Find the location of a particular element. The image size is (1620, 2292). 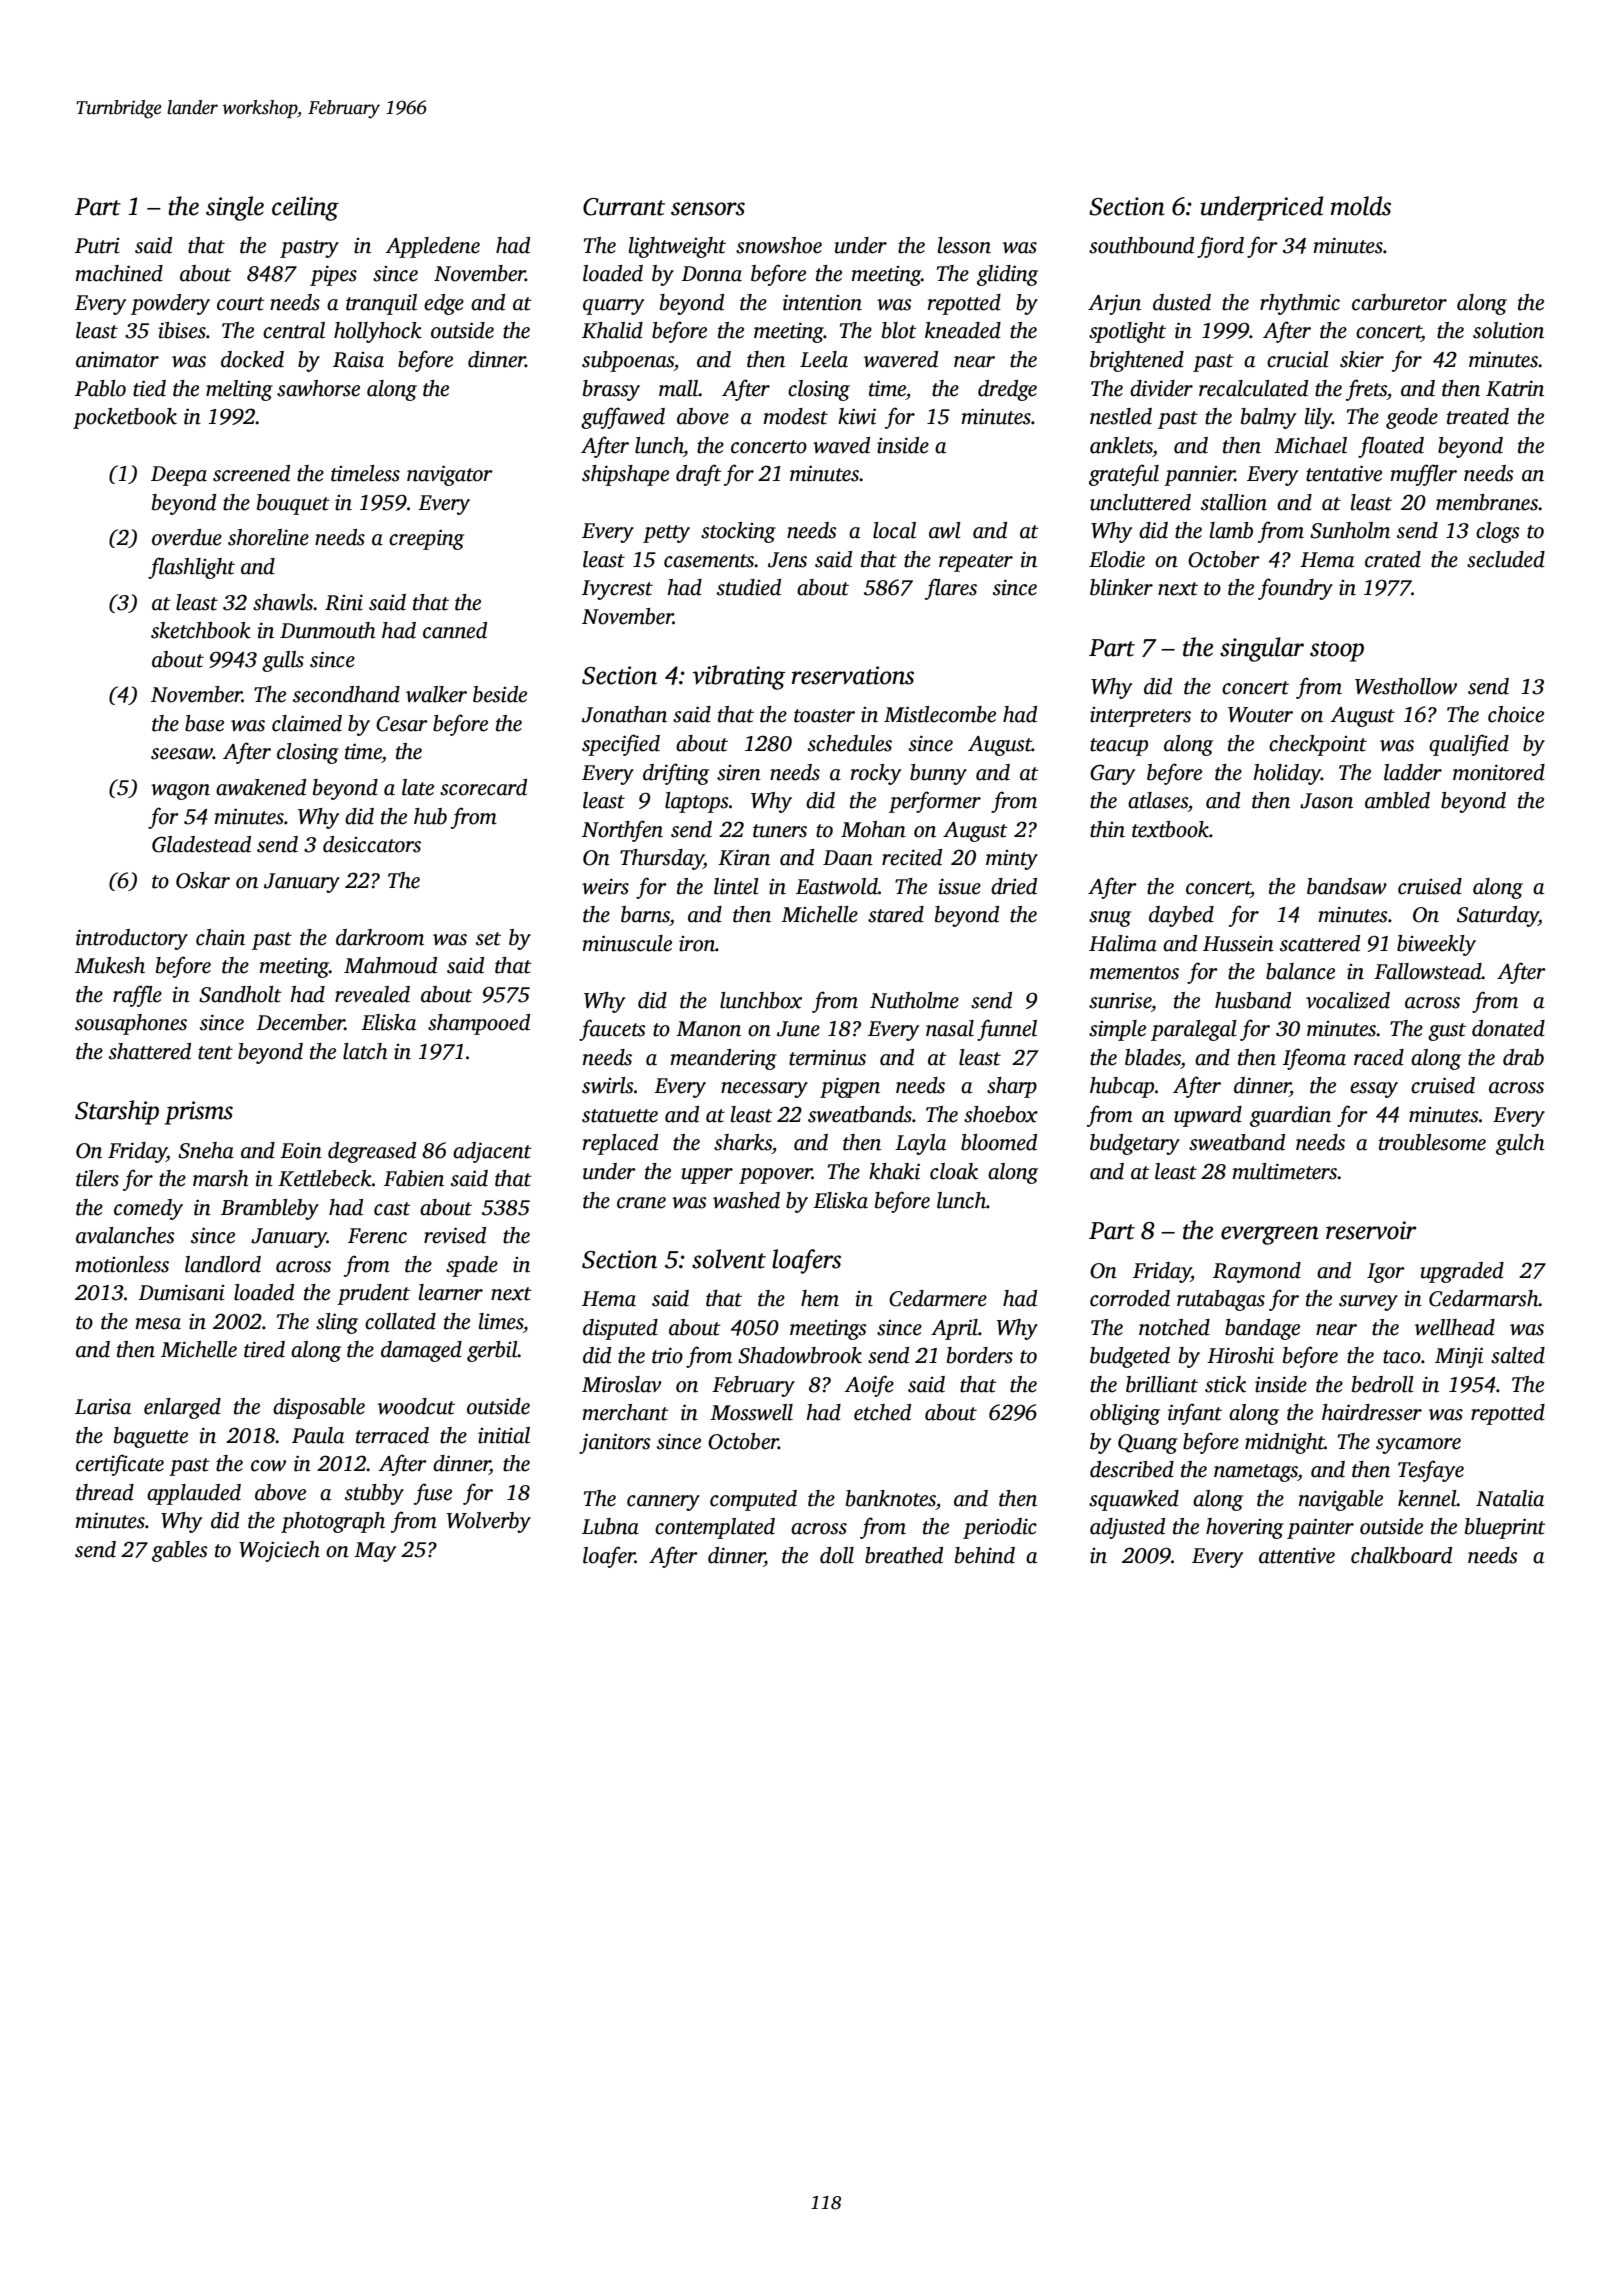

waved is located at coordinates (841, 445).
